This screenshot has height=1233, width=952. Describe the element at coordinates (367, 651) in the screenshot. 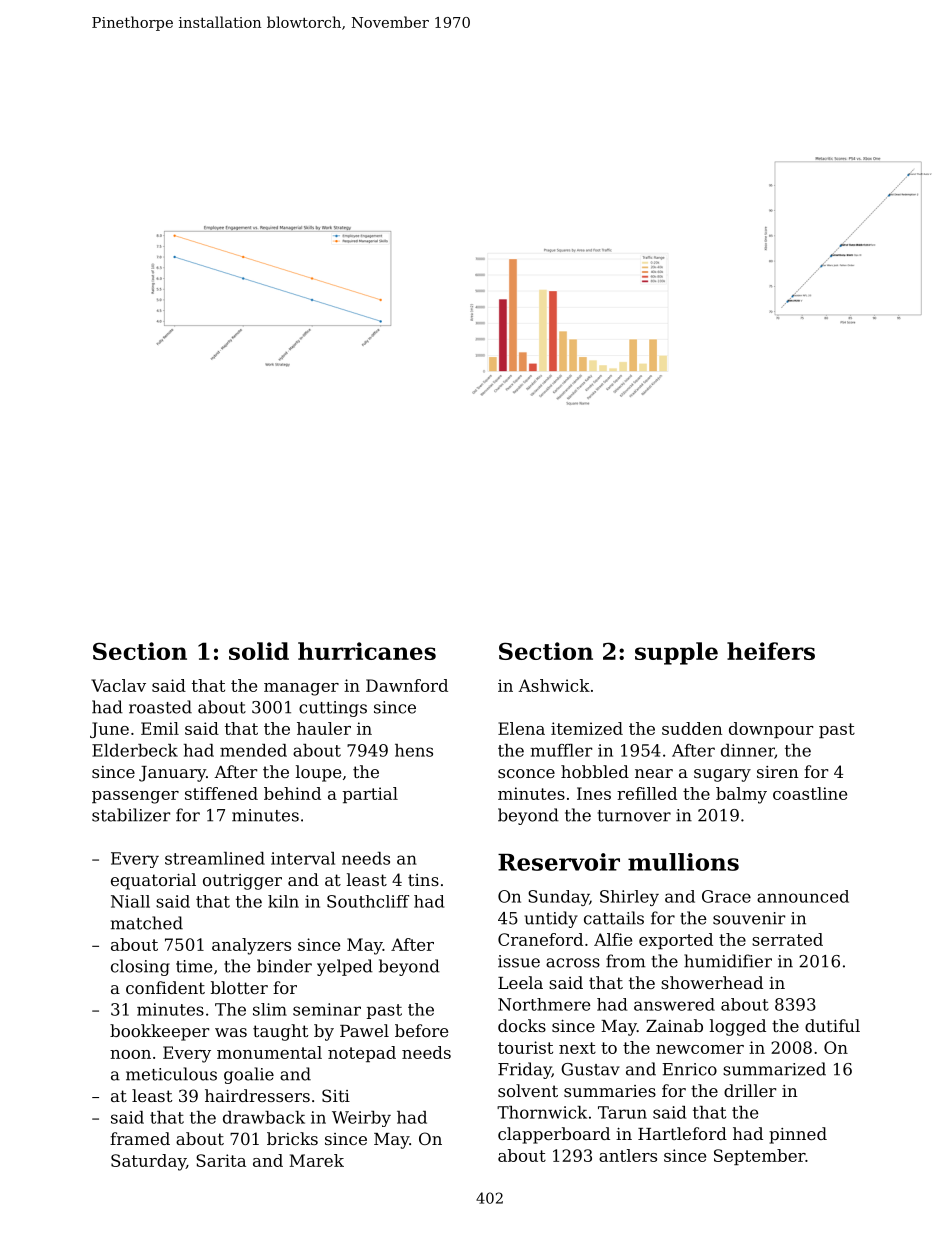

I see `hurricanes` at that location.
